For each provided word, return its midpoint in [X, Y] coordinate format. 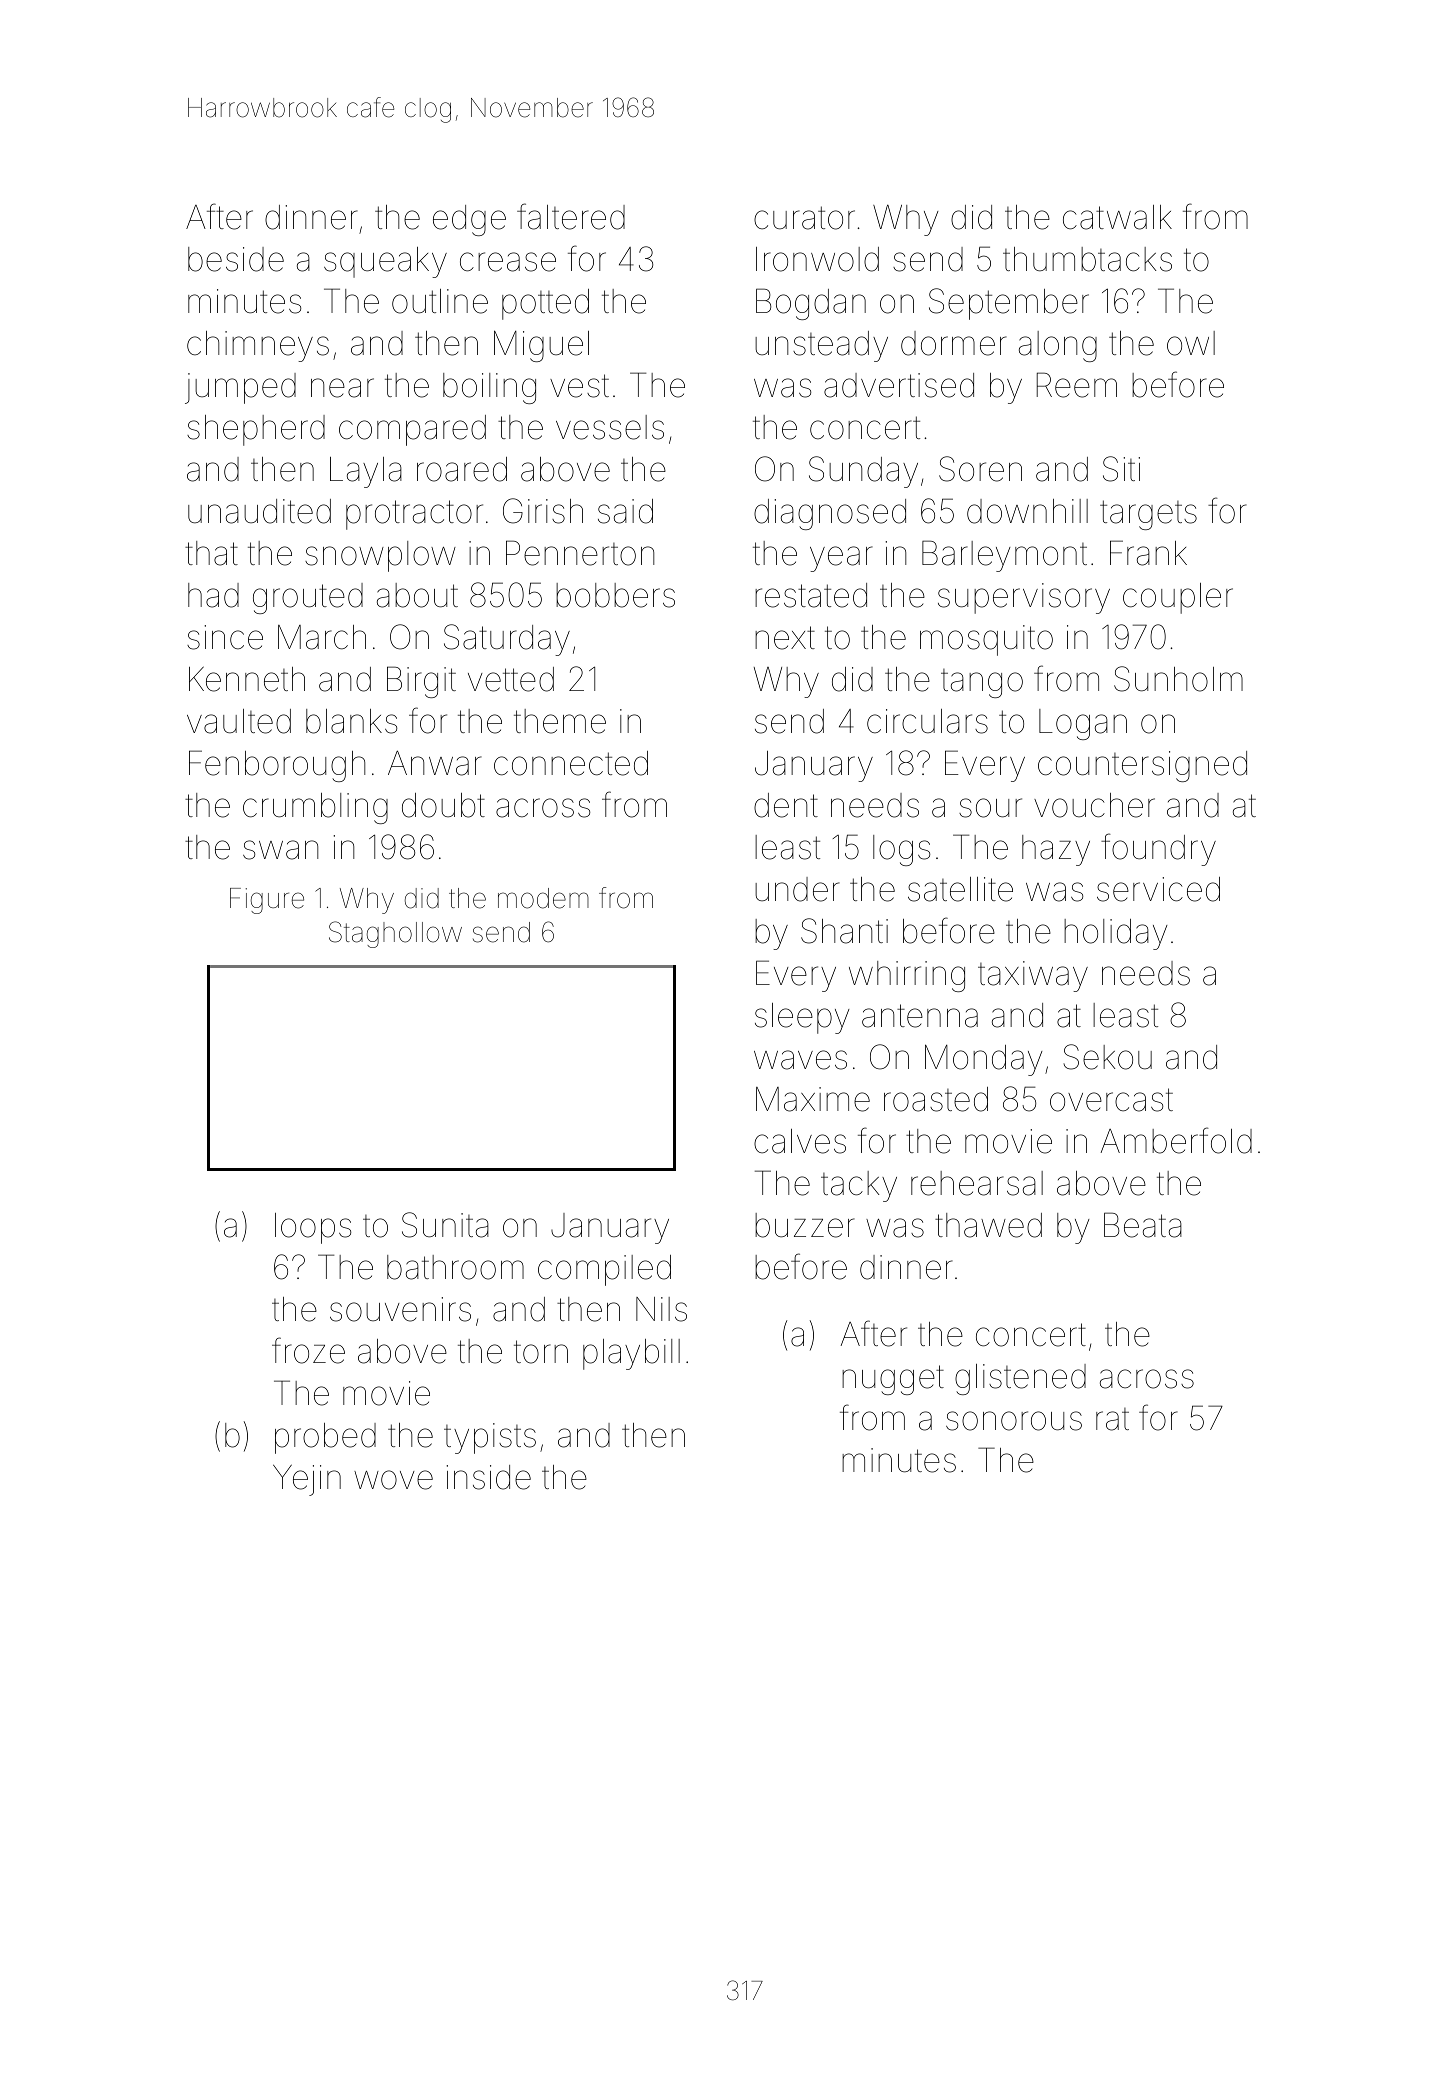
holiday [1116, 934]
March [322, 637]
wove [393, 1480]
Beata [1143, 1225]
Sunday [863, 472]
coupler [1178, 598]
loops [313, 1228]
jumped [240, 388]
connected [571, 763]
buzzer [805, 1225]
